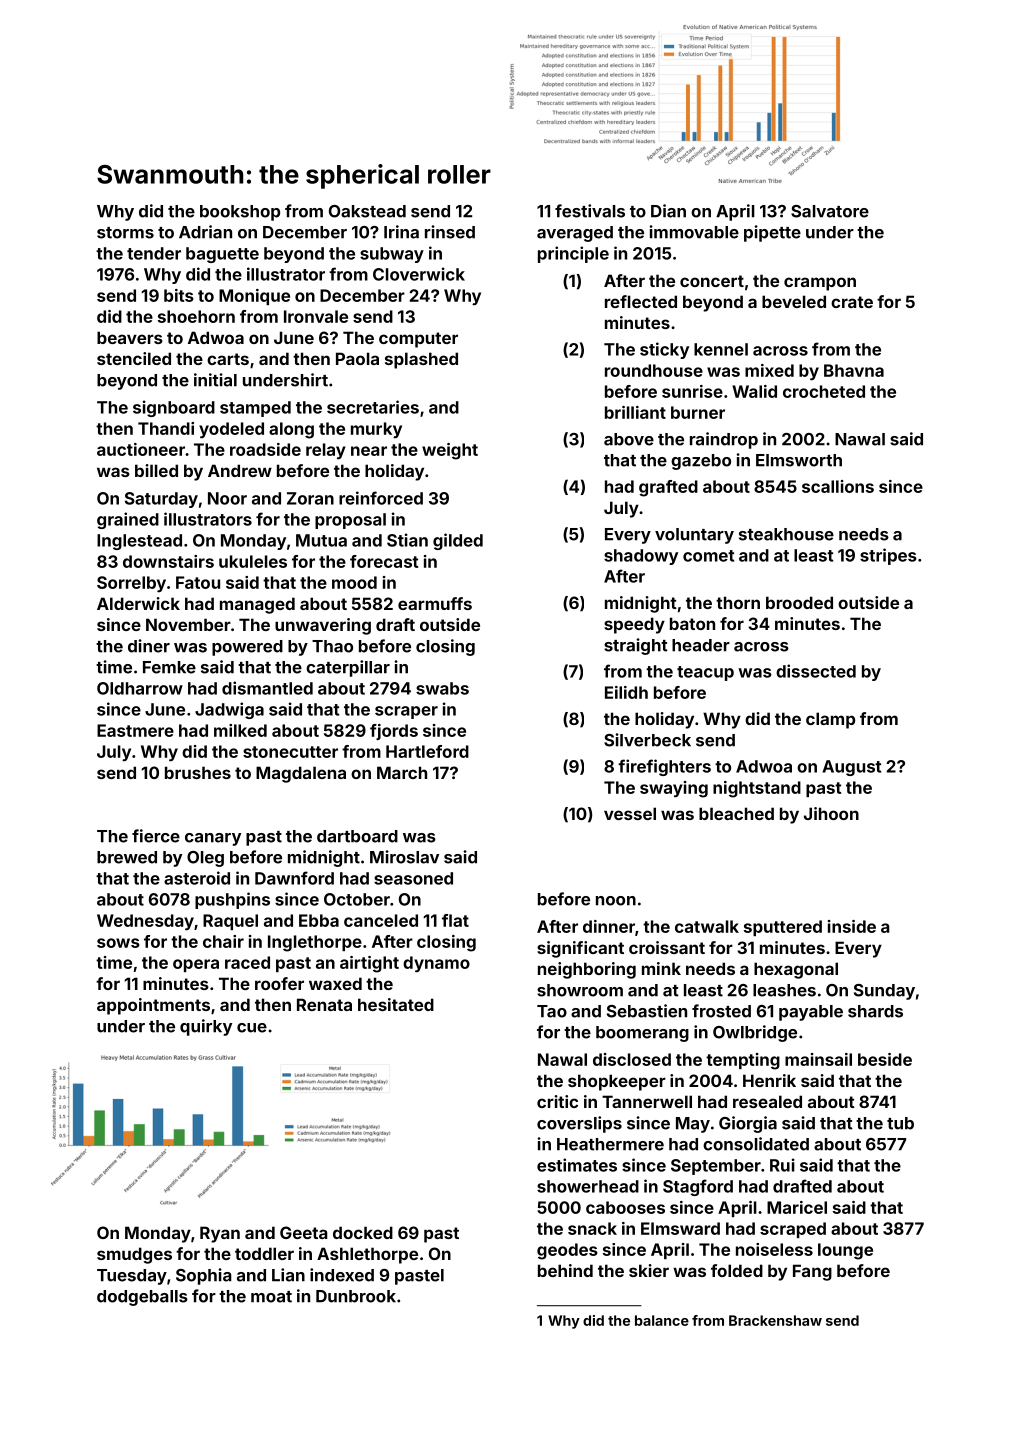 This screenshot has height=1451, width=1021. Describe the element at coordinates (198, 582) in the screenshot. I see `Fatou` at that location.
